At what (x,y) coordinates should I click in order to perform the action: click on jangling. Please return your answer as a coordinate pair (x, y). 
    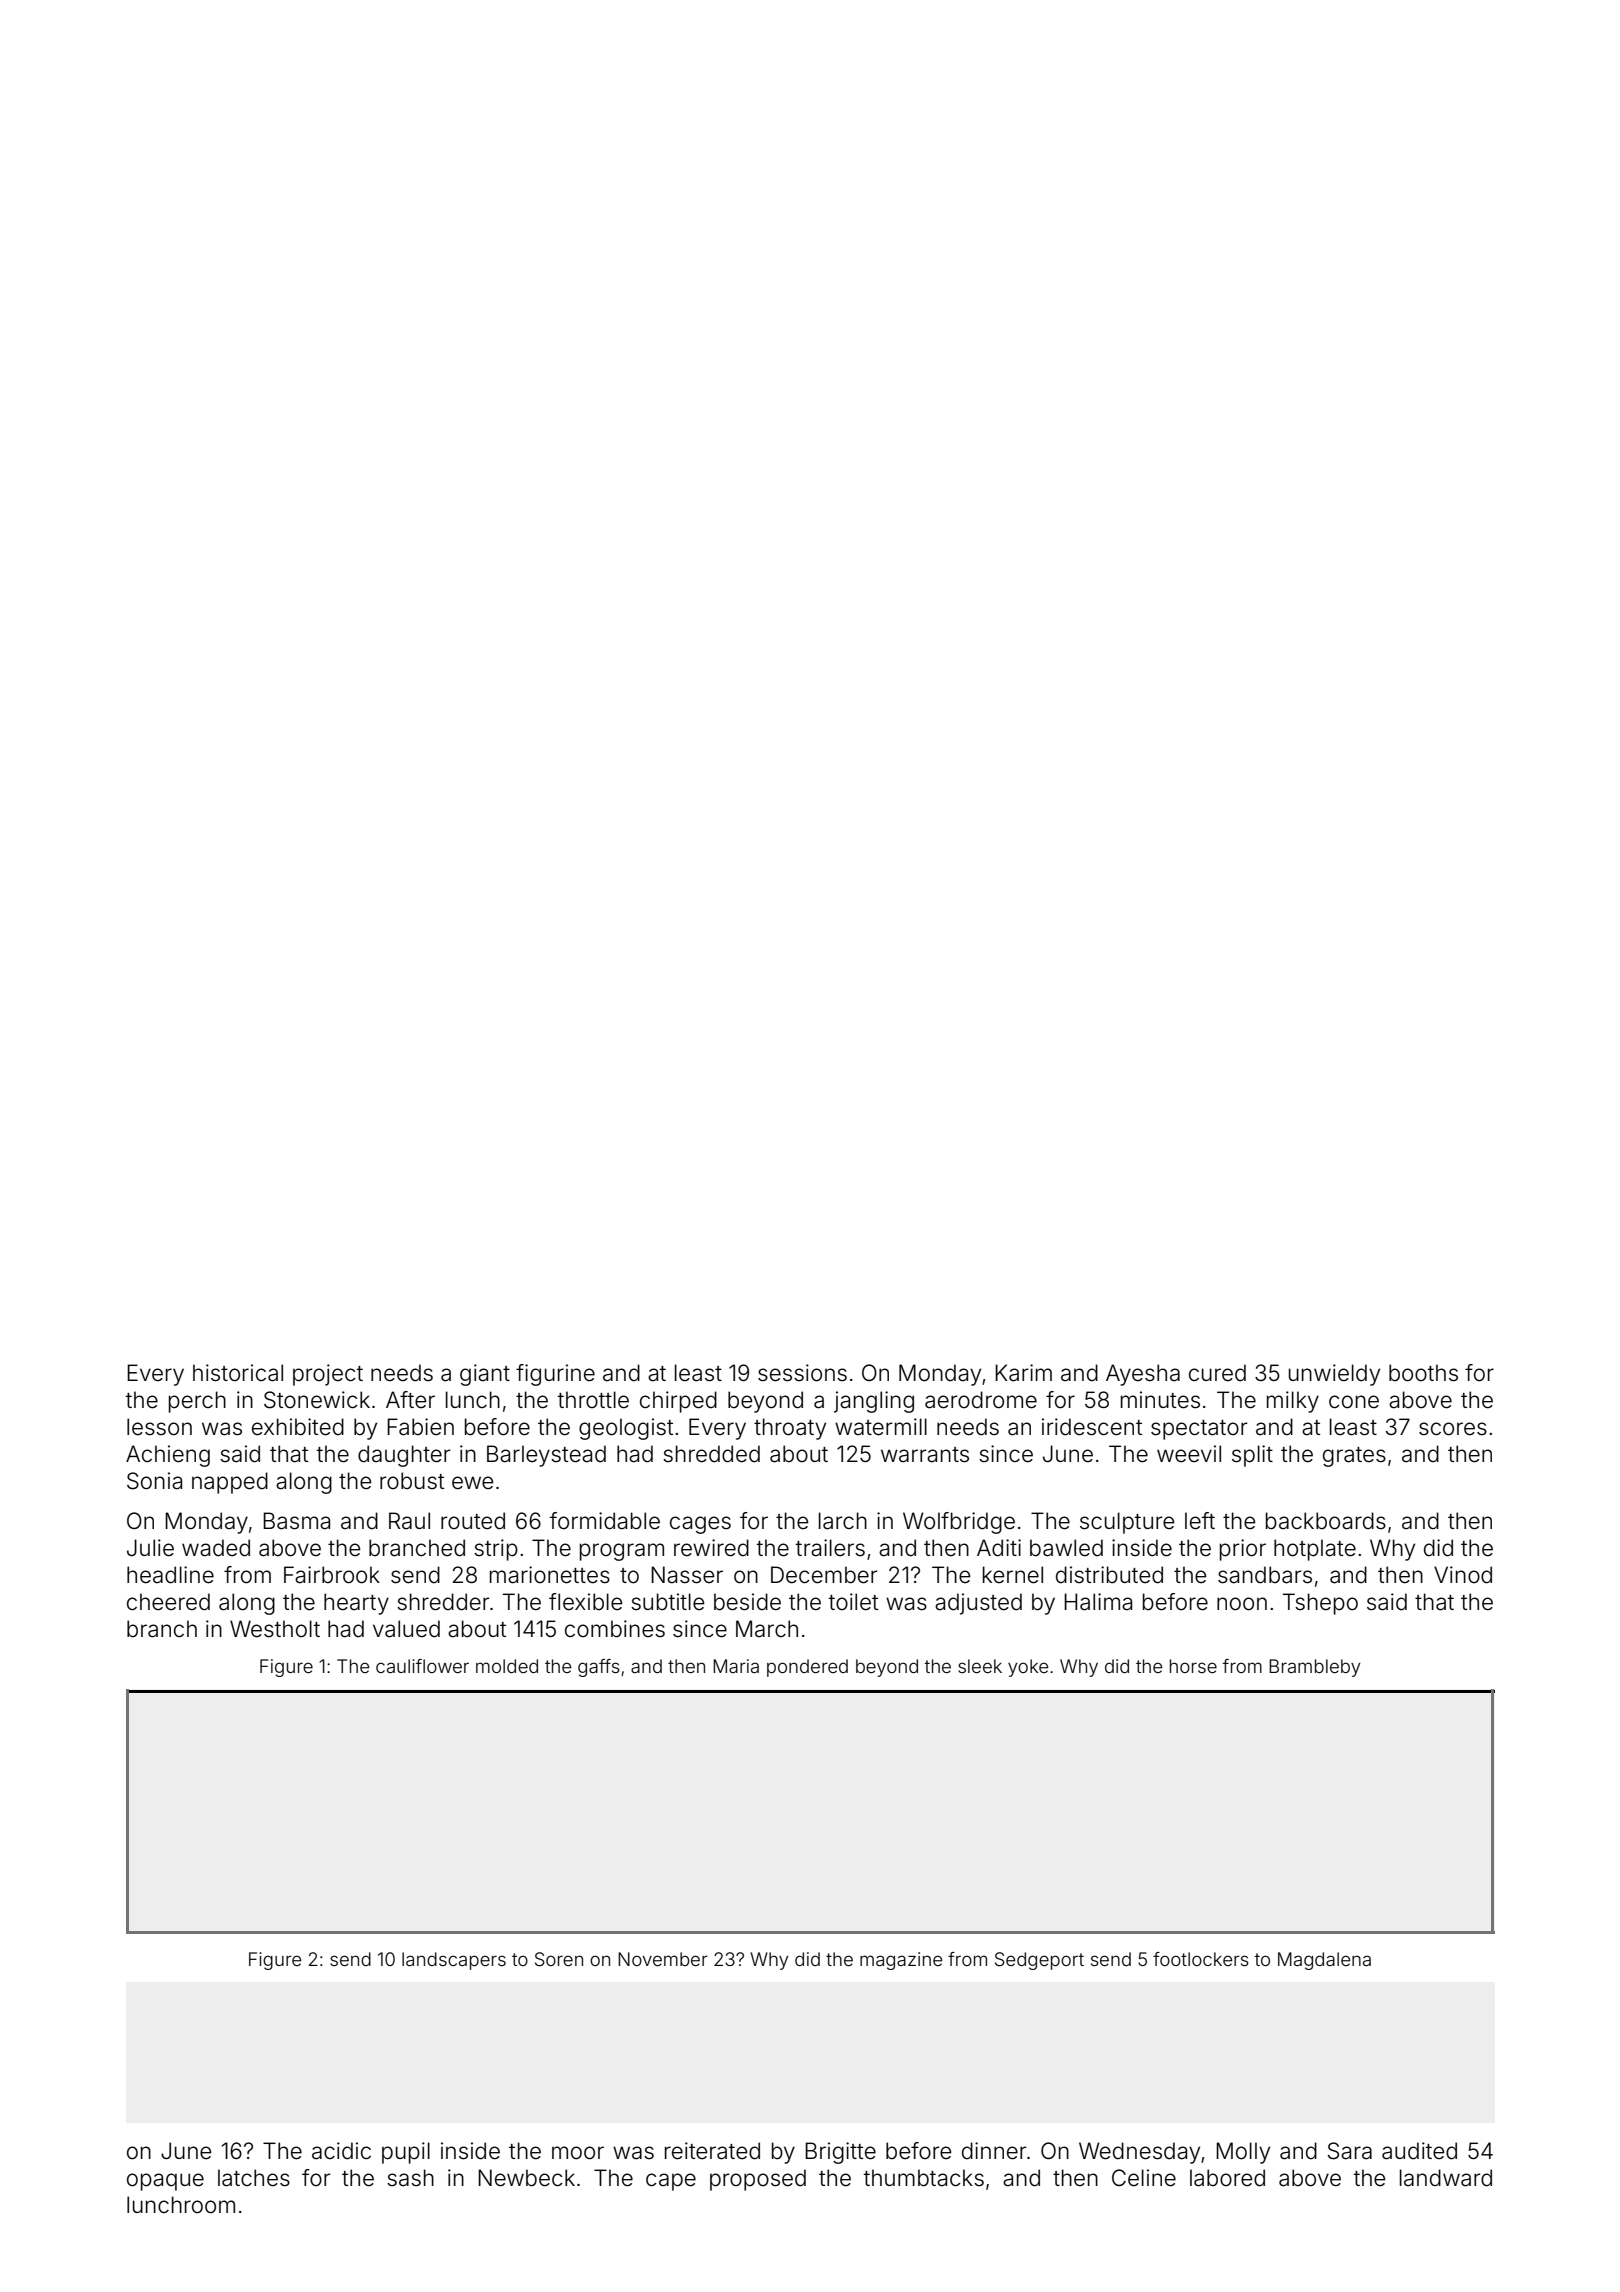
    Looking at the image, I should click on (874, 1402).
